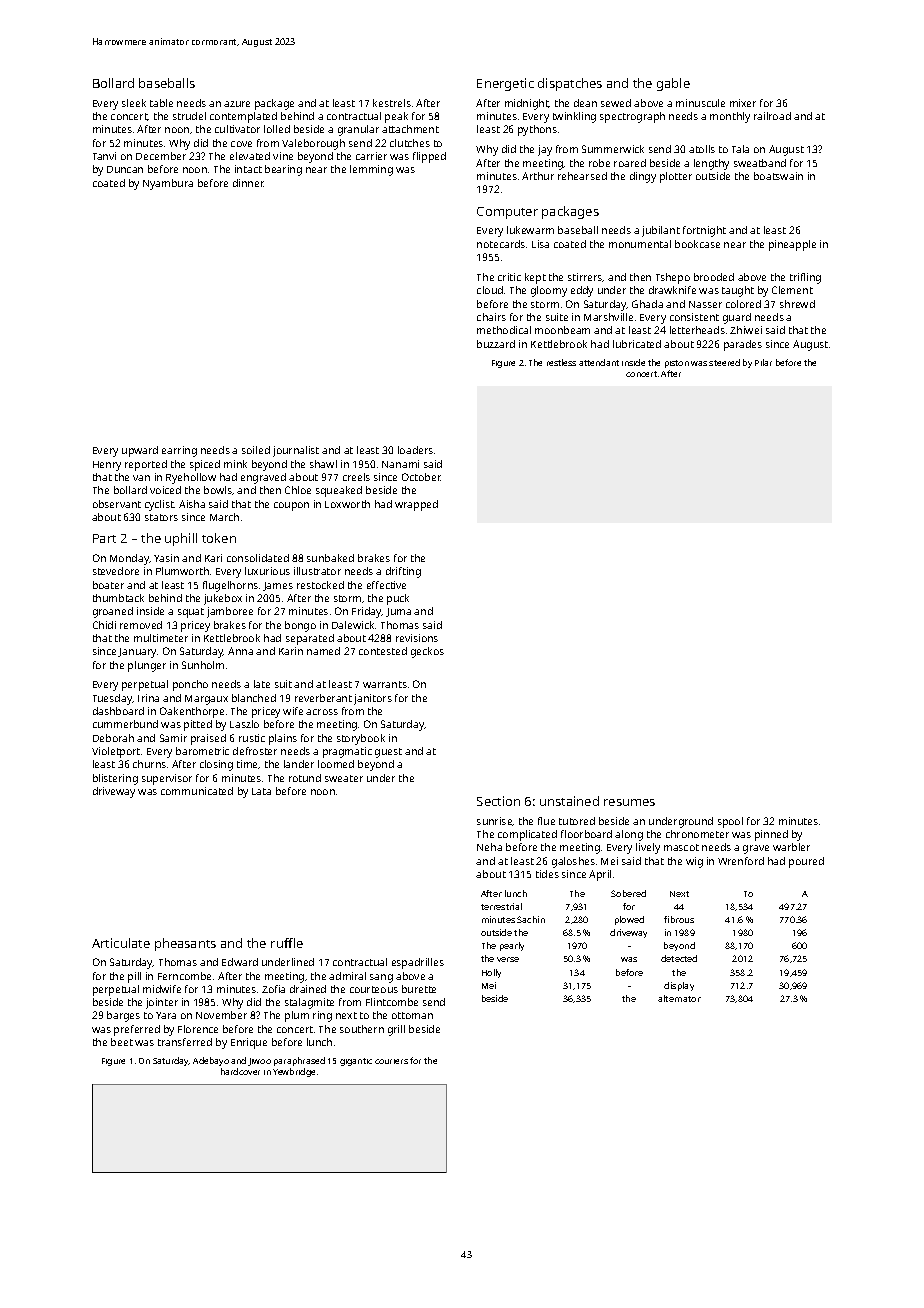 This image has height=1308, width=924. I want to click on Chidi, so click(104, 625).
